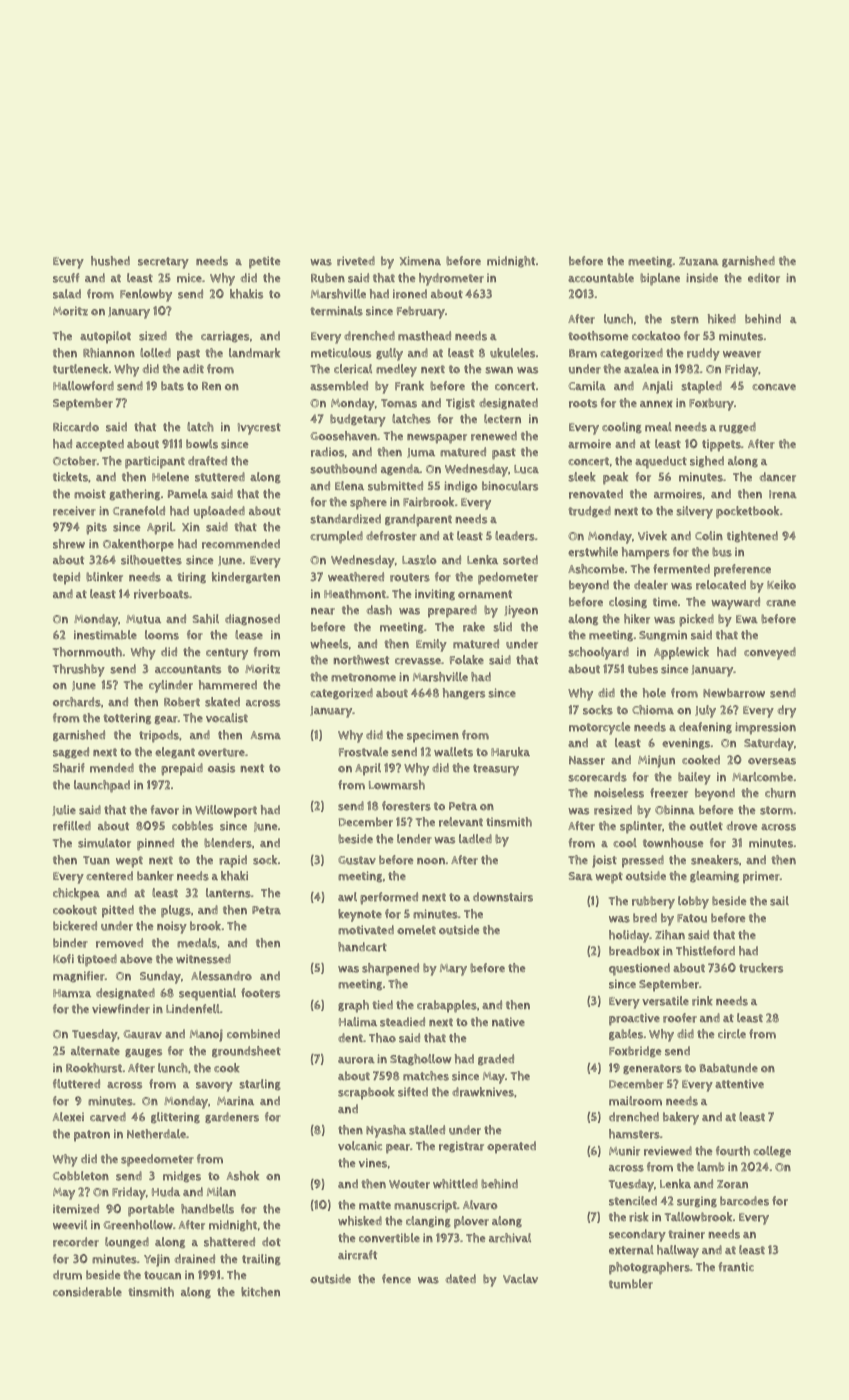 The width and height of the page is (849, 1400). What do you see at coordinates (214, 1087) in the page?
I see `savory` at bounding box center [214, 1087].
